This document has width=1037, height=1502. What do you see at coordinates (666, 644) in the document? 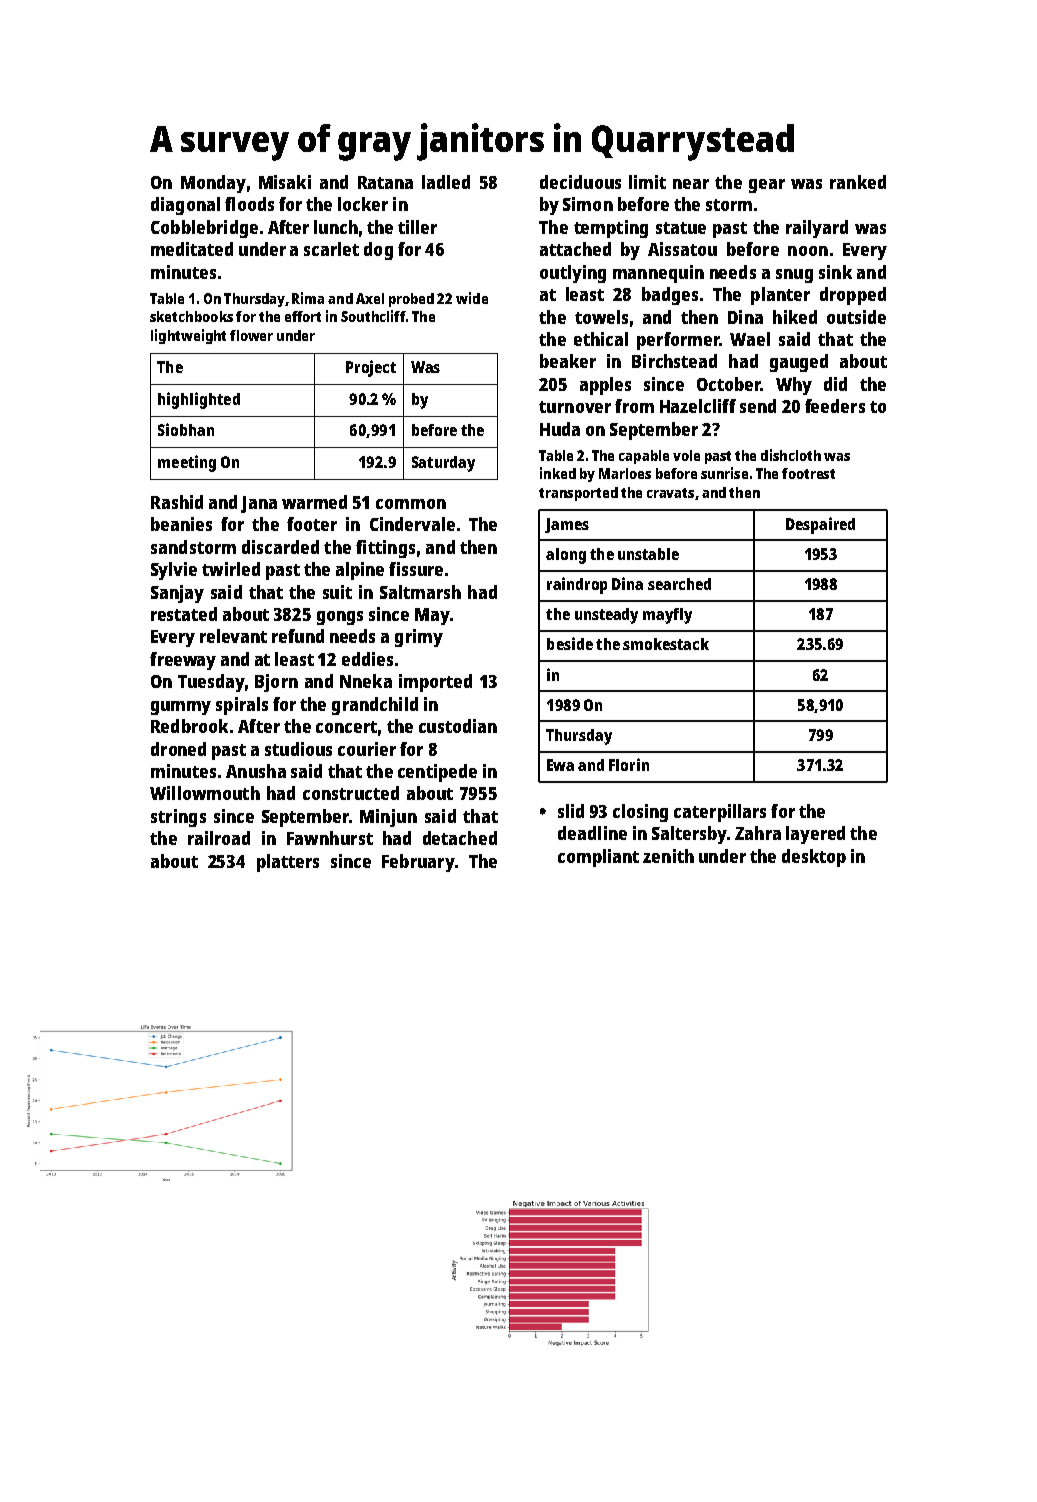
I see `smokestack` at bounding box center [666, 644].
